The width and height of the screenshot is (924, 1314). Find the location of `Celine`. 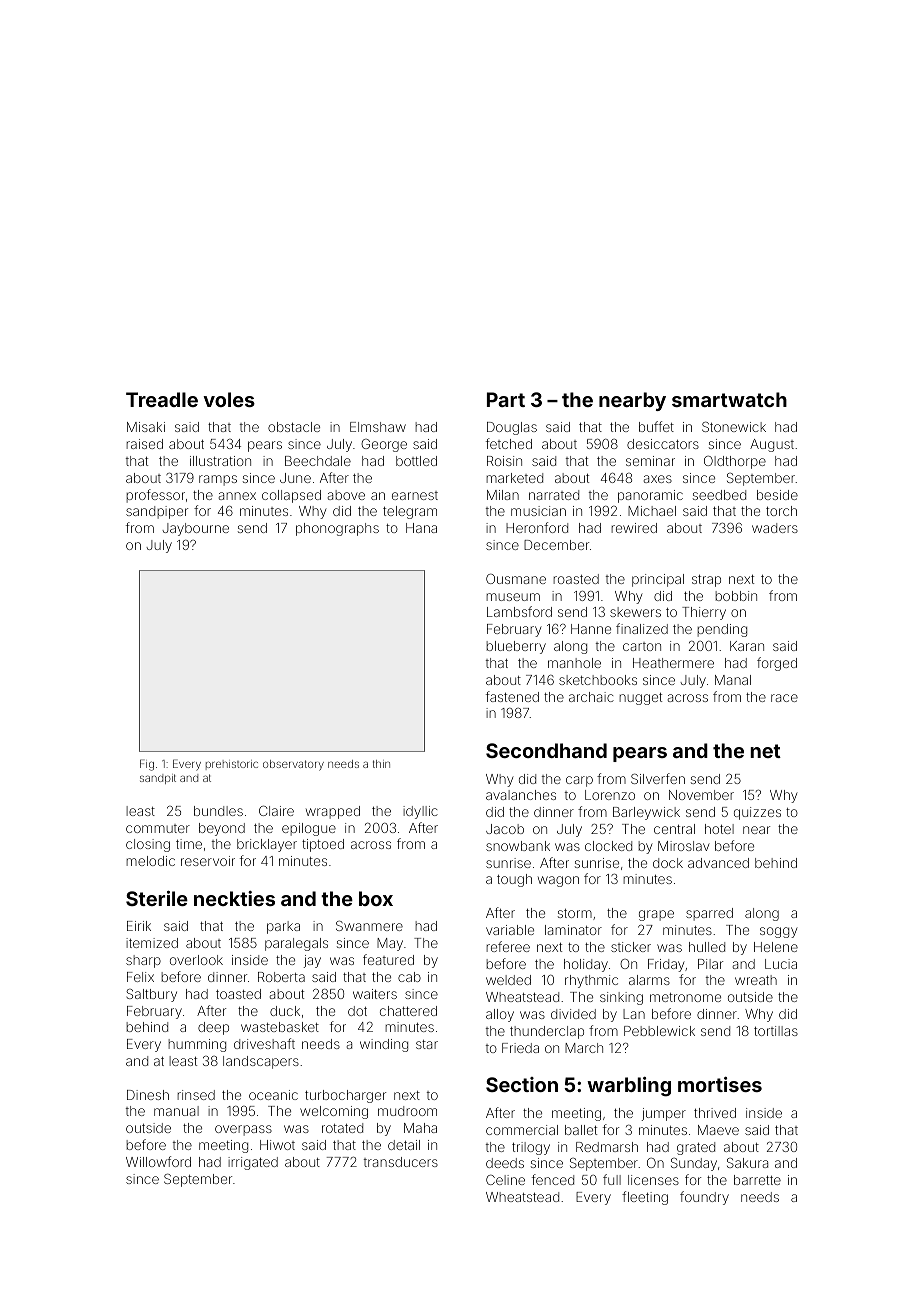

Celine is located at coordinates (505, 1180).
